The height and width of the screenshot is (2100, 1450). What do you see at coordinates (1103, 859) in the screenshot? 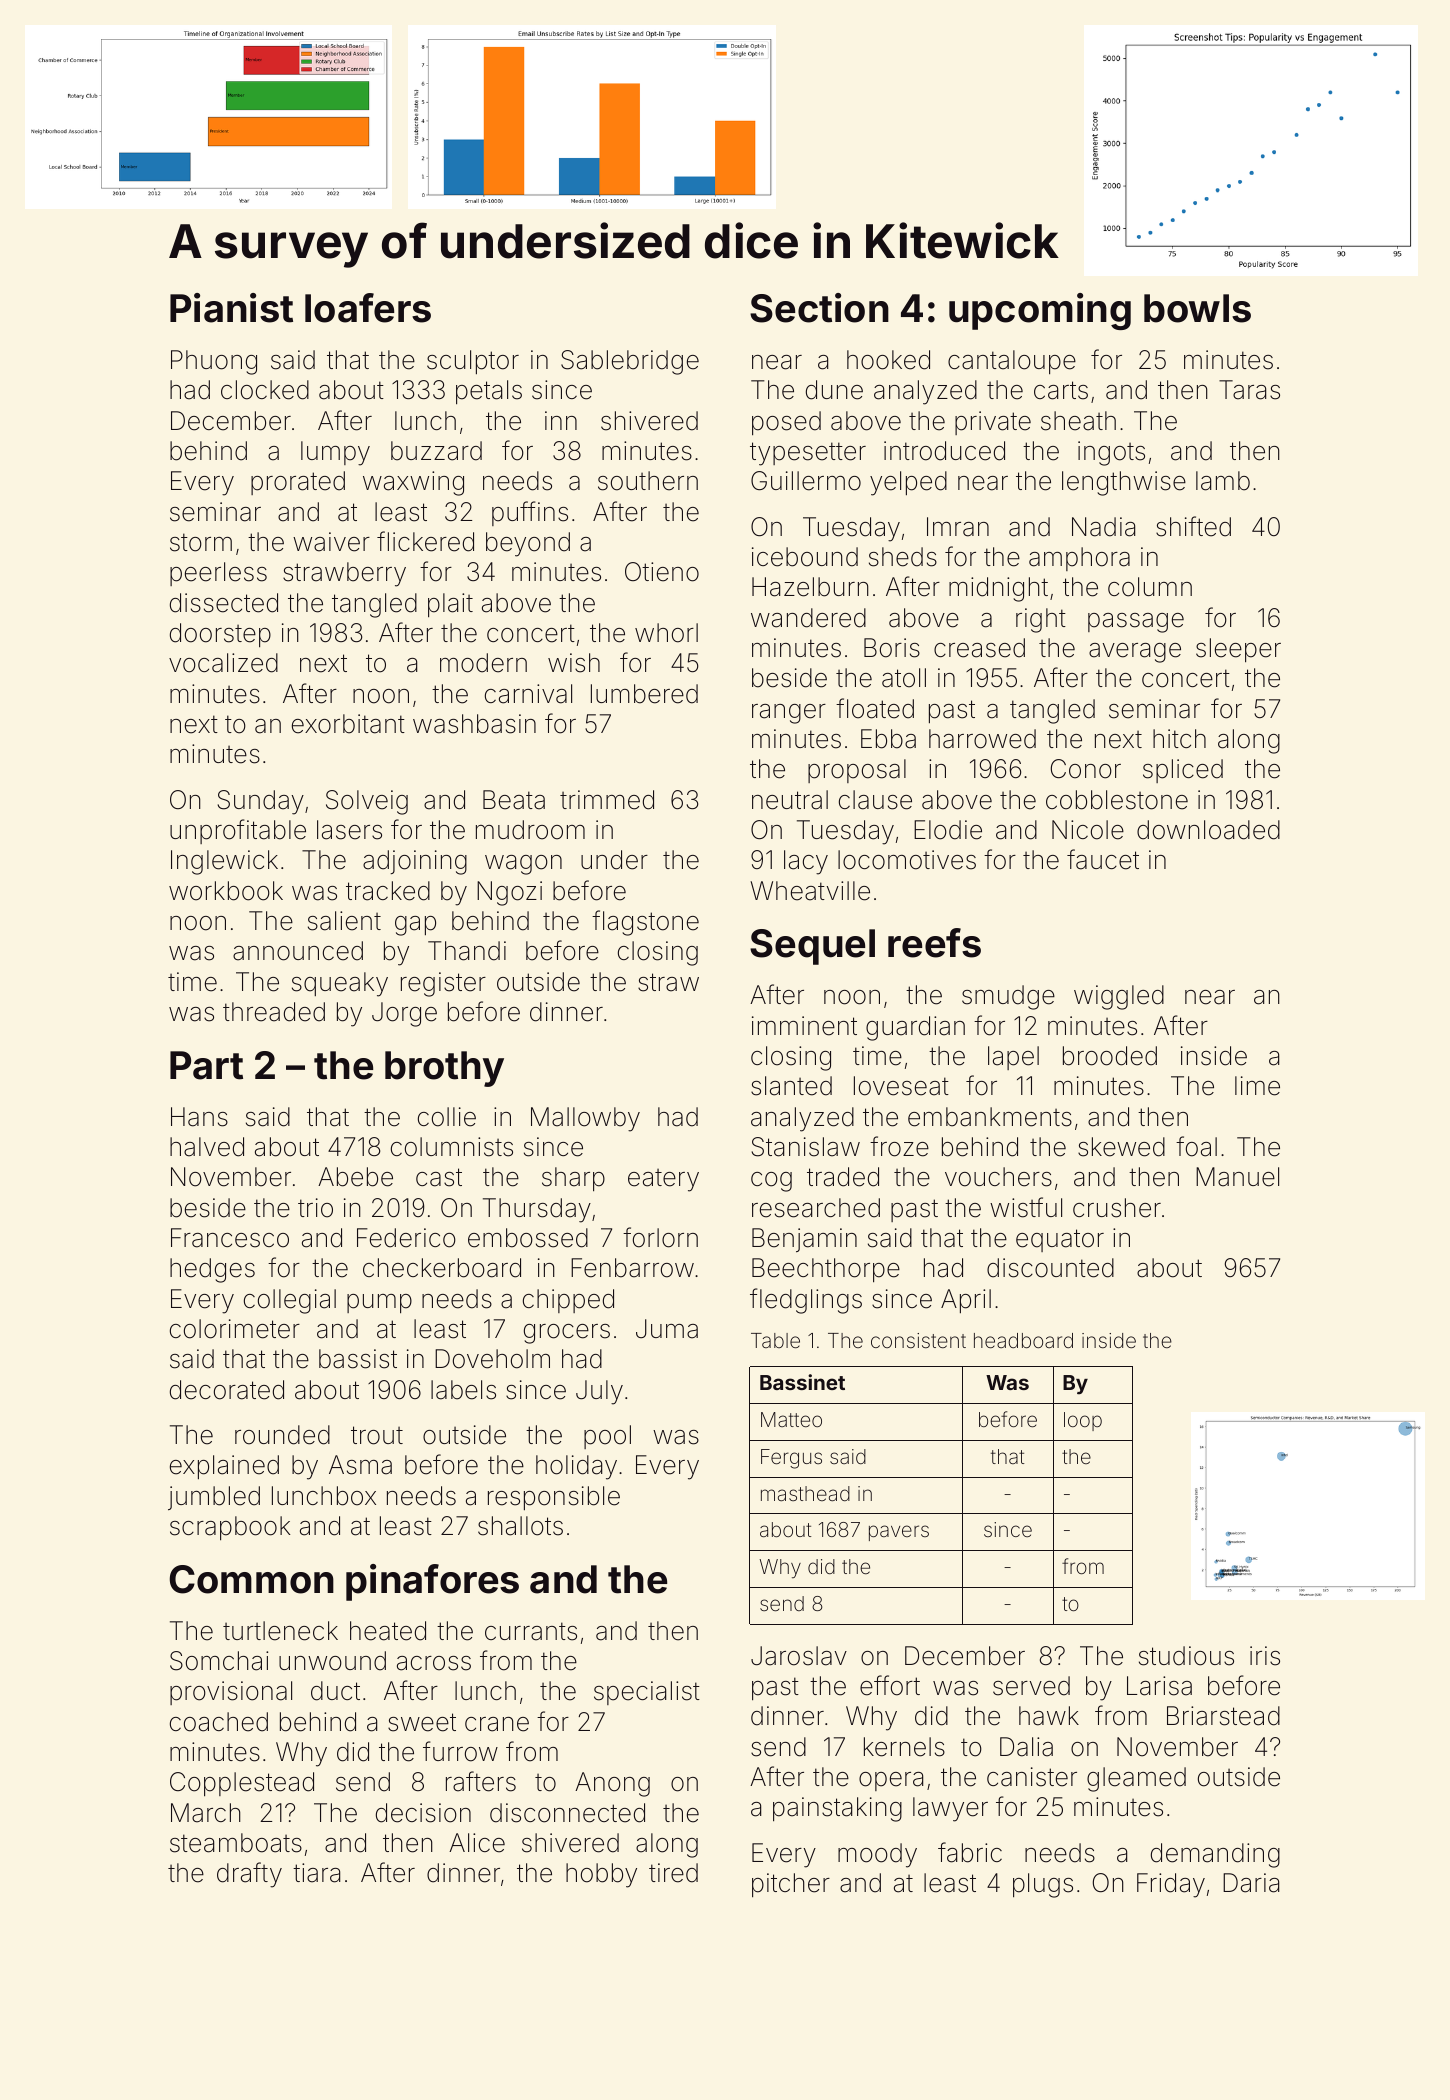
I see `faucet` at bounding box center [1103, 859].
